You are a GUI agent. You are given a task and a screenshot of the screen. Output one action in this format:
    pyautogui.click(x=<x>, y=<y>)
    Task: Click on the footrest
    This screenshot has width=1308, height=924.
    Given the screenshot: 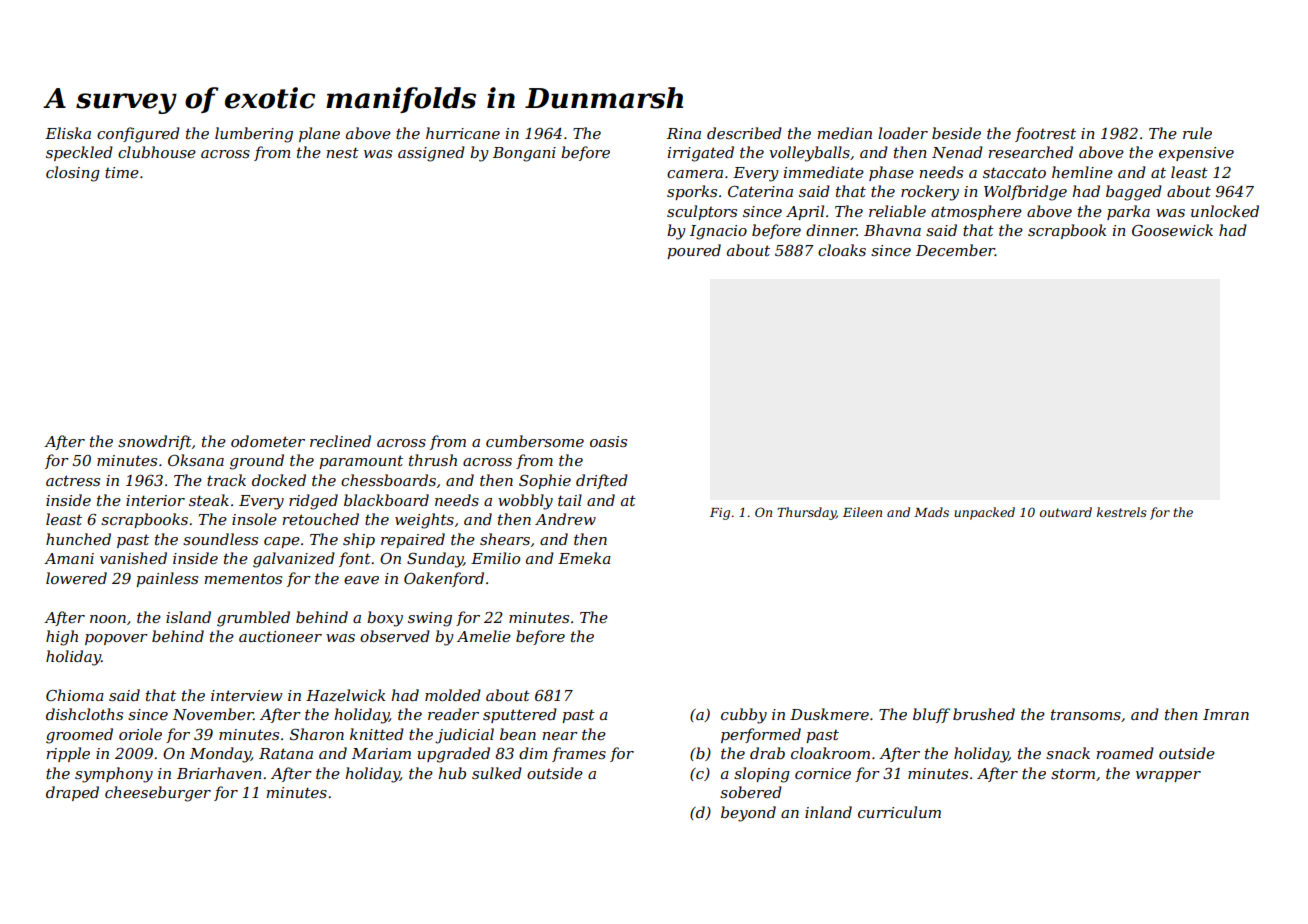 What is the action you would take?
    pyautogui.click(x=1045, y=134)
